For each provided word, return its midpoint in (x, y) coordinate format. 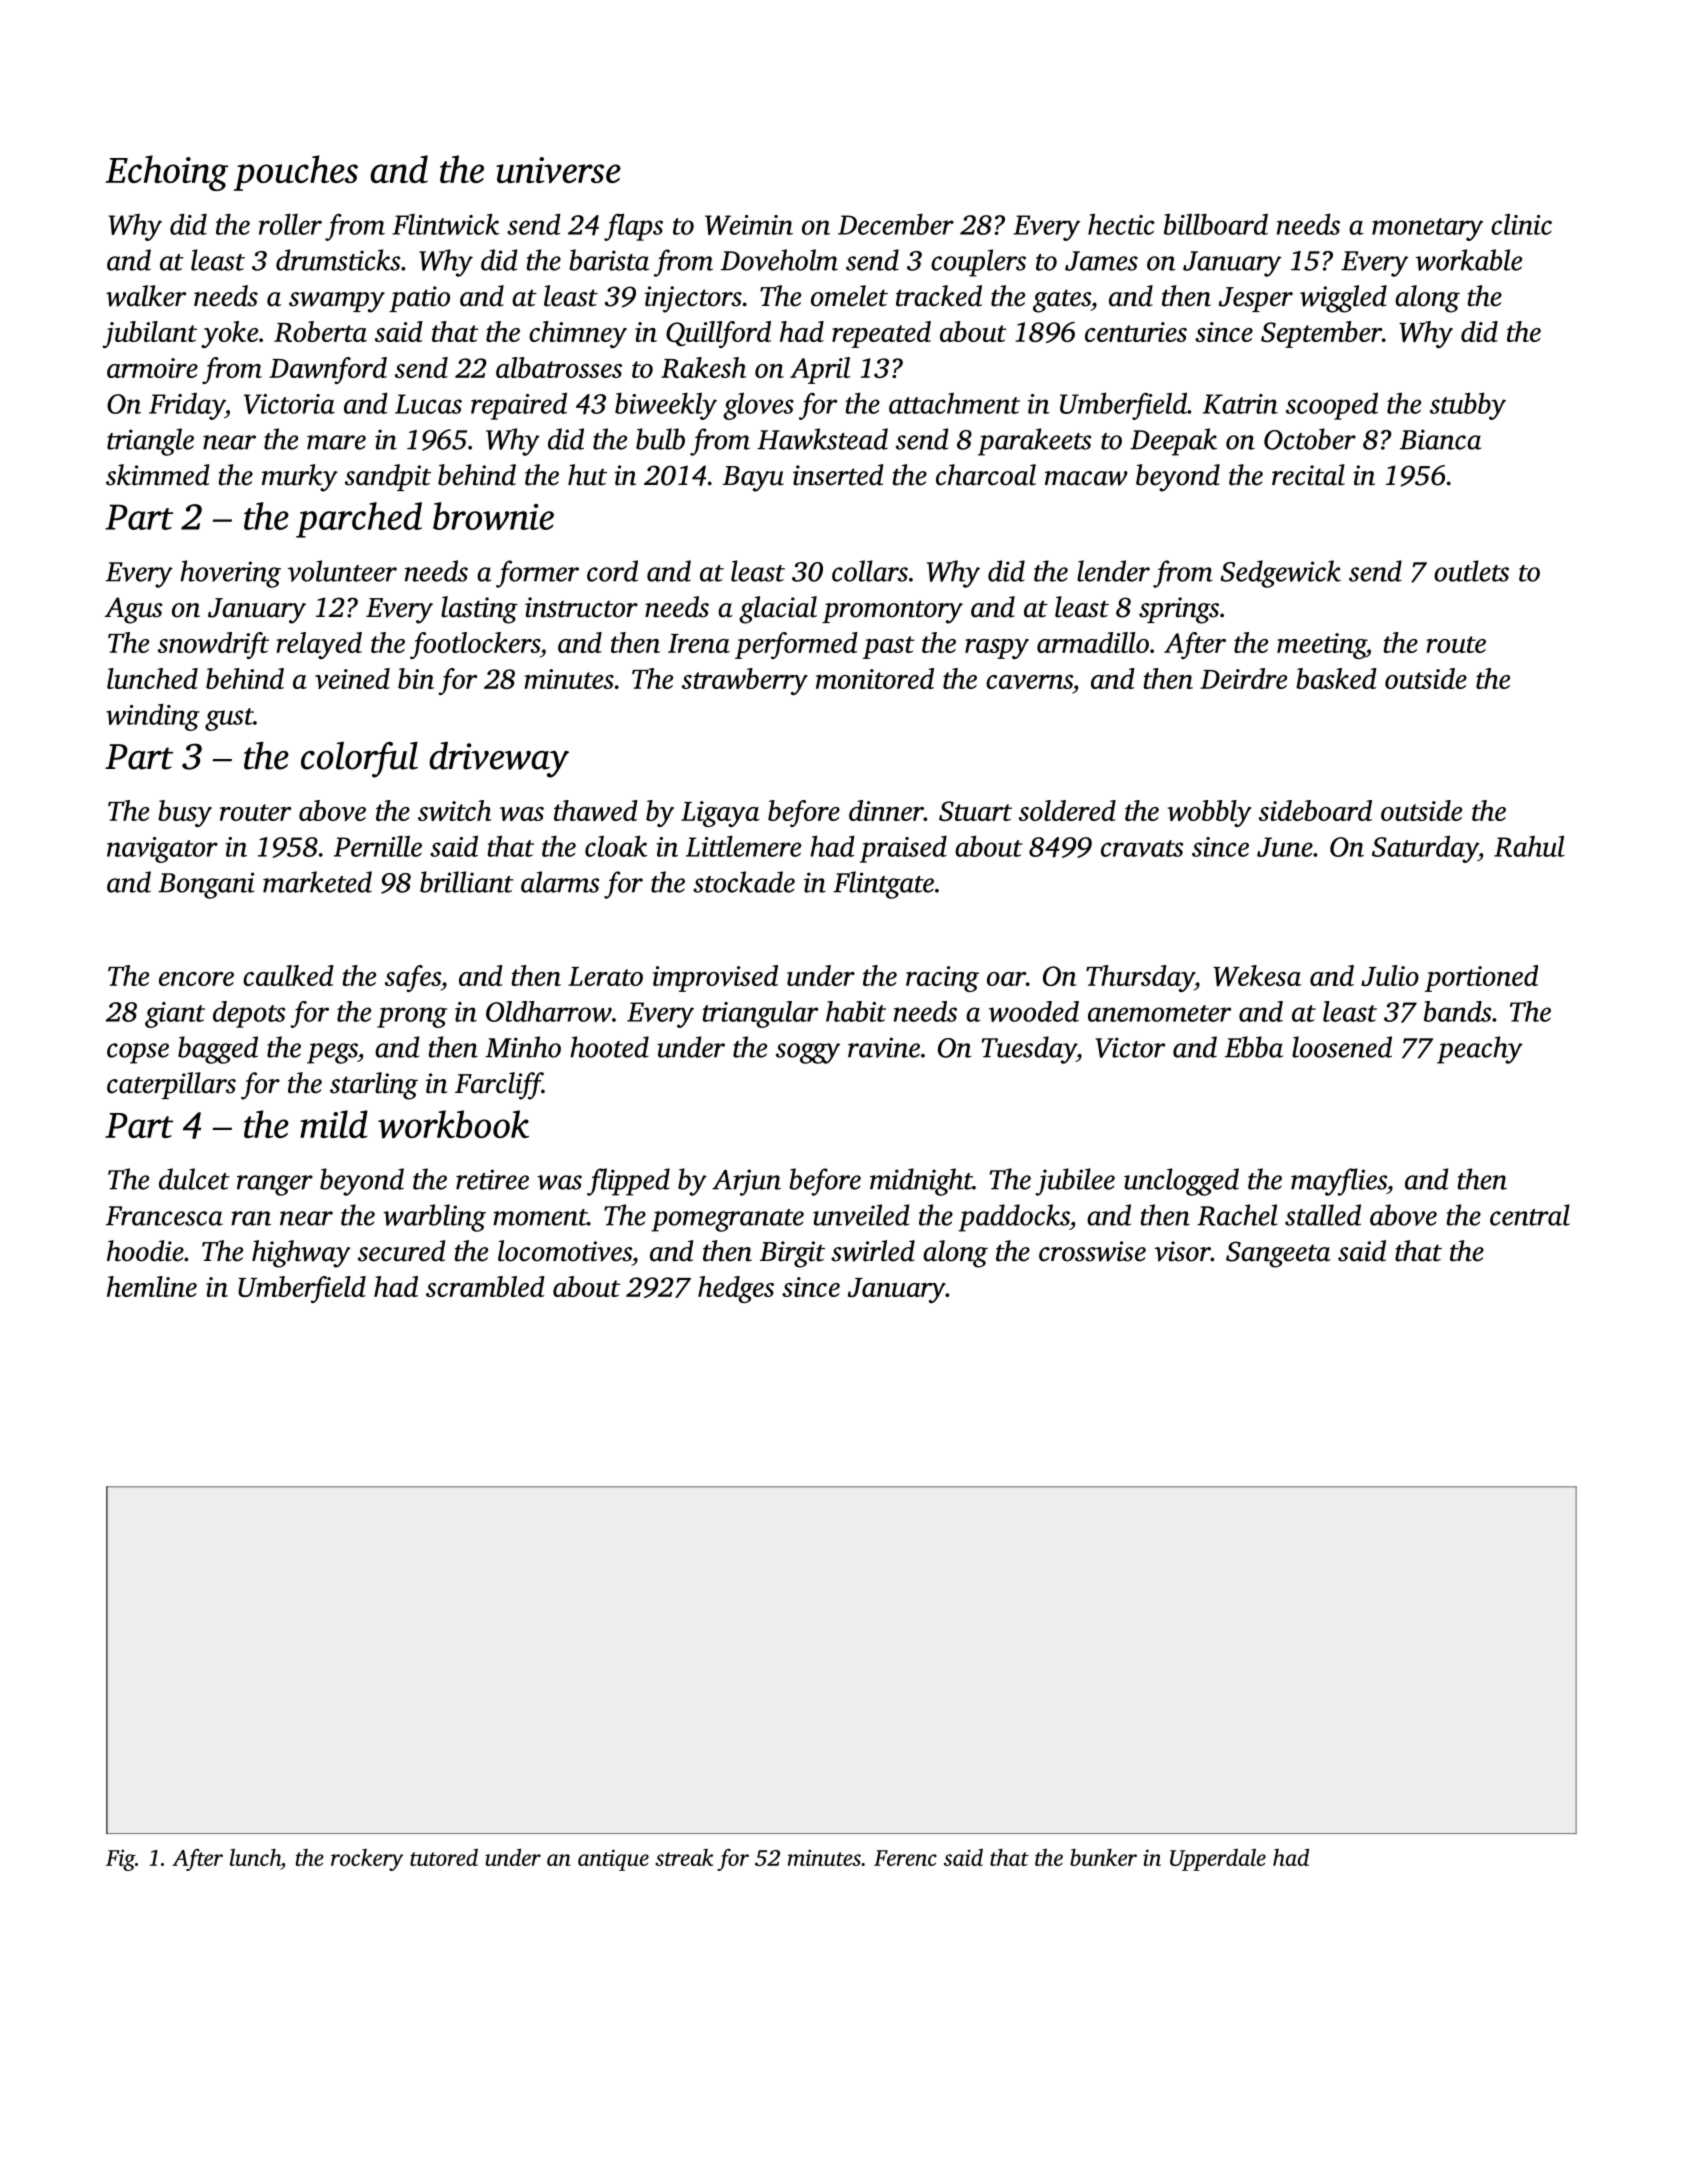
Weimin (749, 225)
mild (334, 1124)
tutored (444, 1857)
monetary (1427, 229)
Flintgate (883, 885)
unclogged (1181, 1182)
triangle (150, 442)
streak (684, 1857)
